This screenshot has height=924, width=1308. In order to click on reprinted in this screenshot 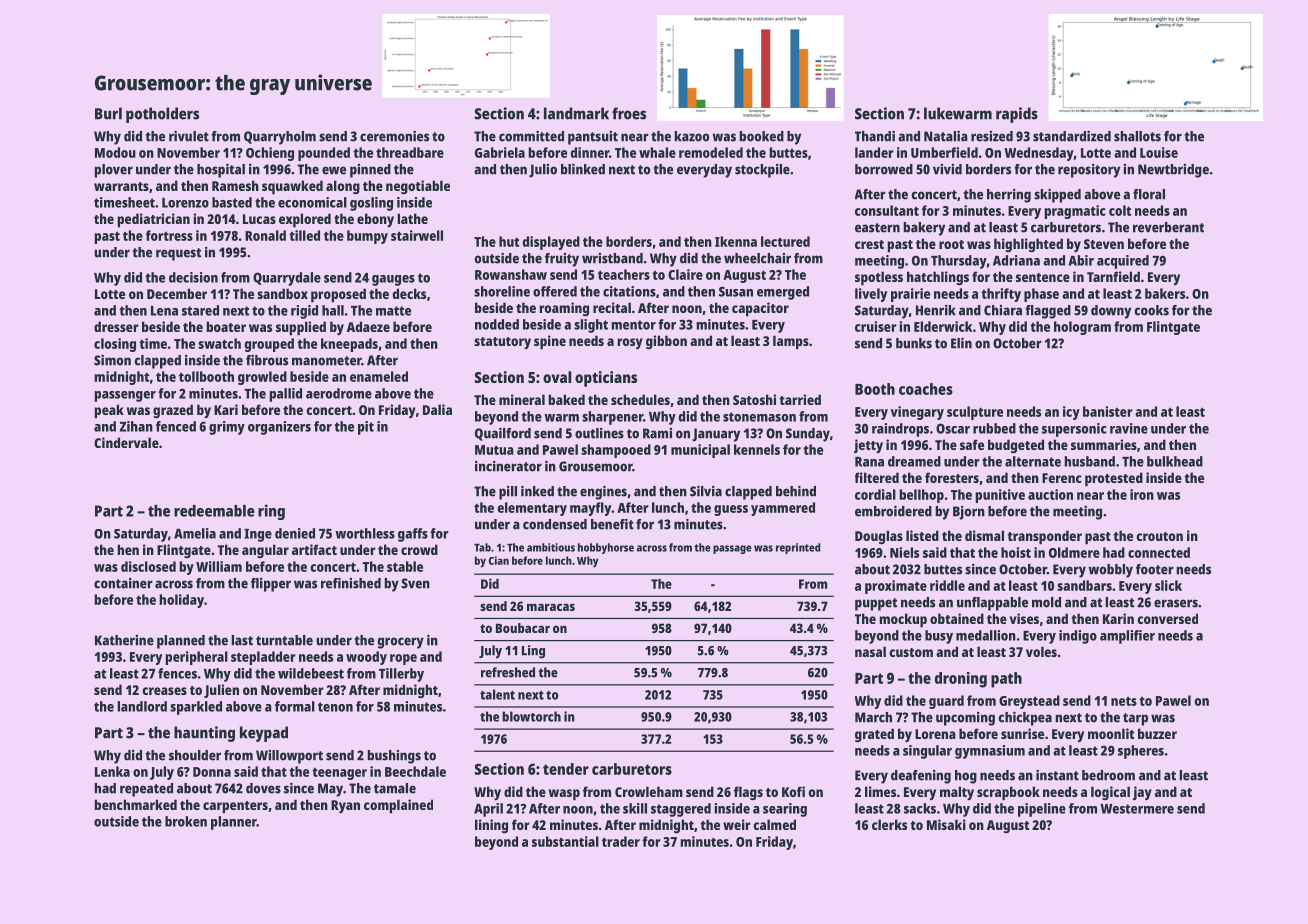, I will do `click(798, 548)`.
